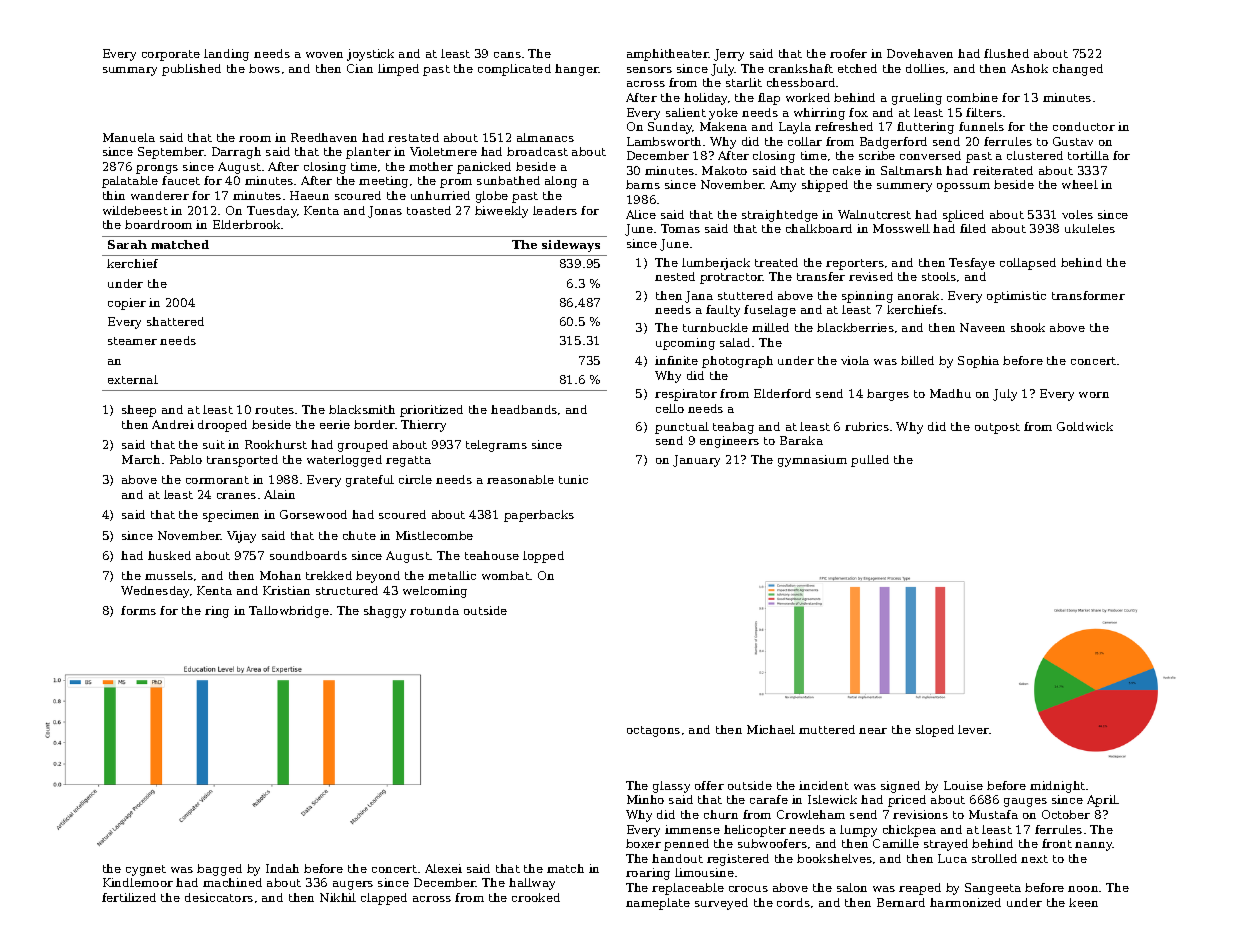  What do you see at coordinates (431, 411) in the document?
I see `prioritized` at bounding box center [431, 411].
